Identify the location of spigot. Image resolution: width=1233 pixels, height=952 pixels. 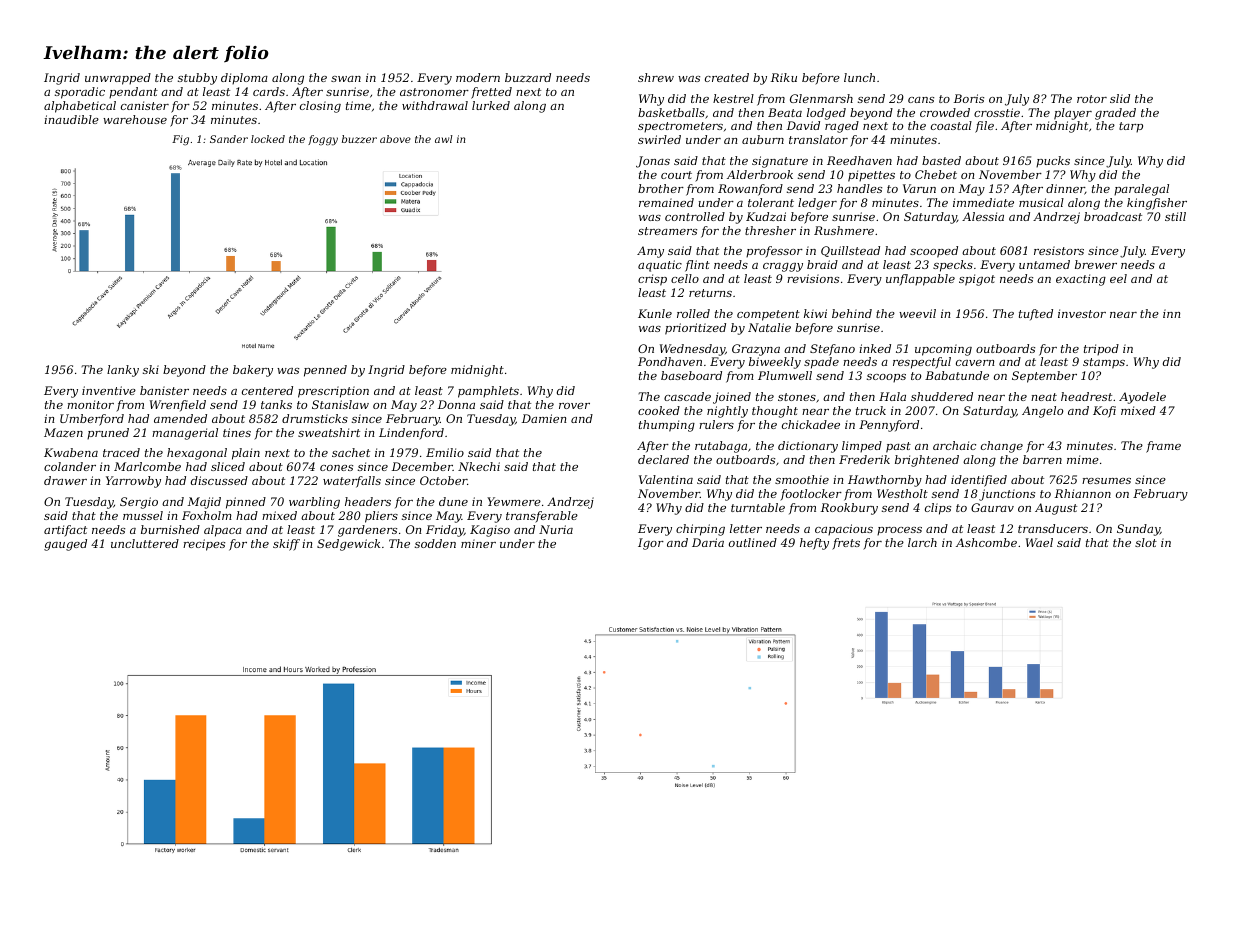
(977, 280).
